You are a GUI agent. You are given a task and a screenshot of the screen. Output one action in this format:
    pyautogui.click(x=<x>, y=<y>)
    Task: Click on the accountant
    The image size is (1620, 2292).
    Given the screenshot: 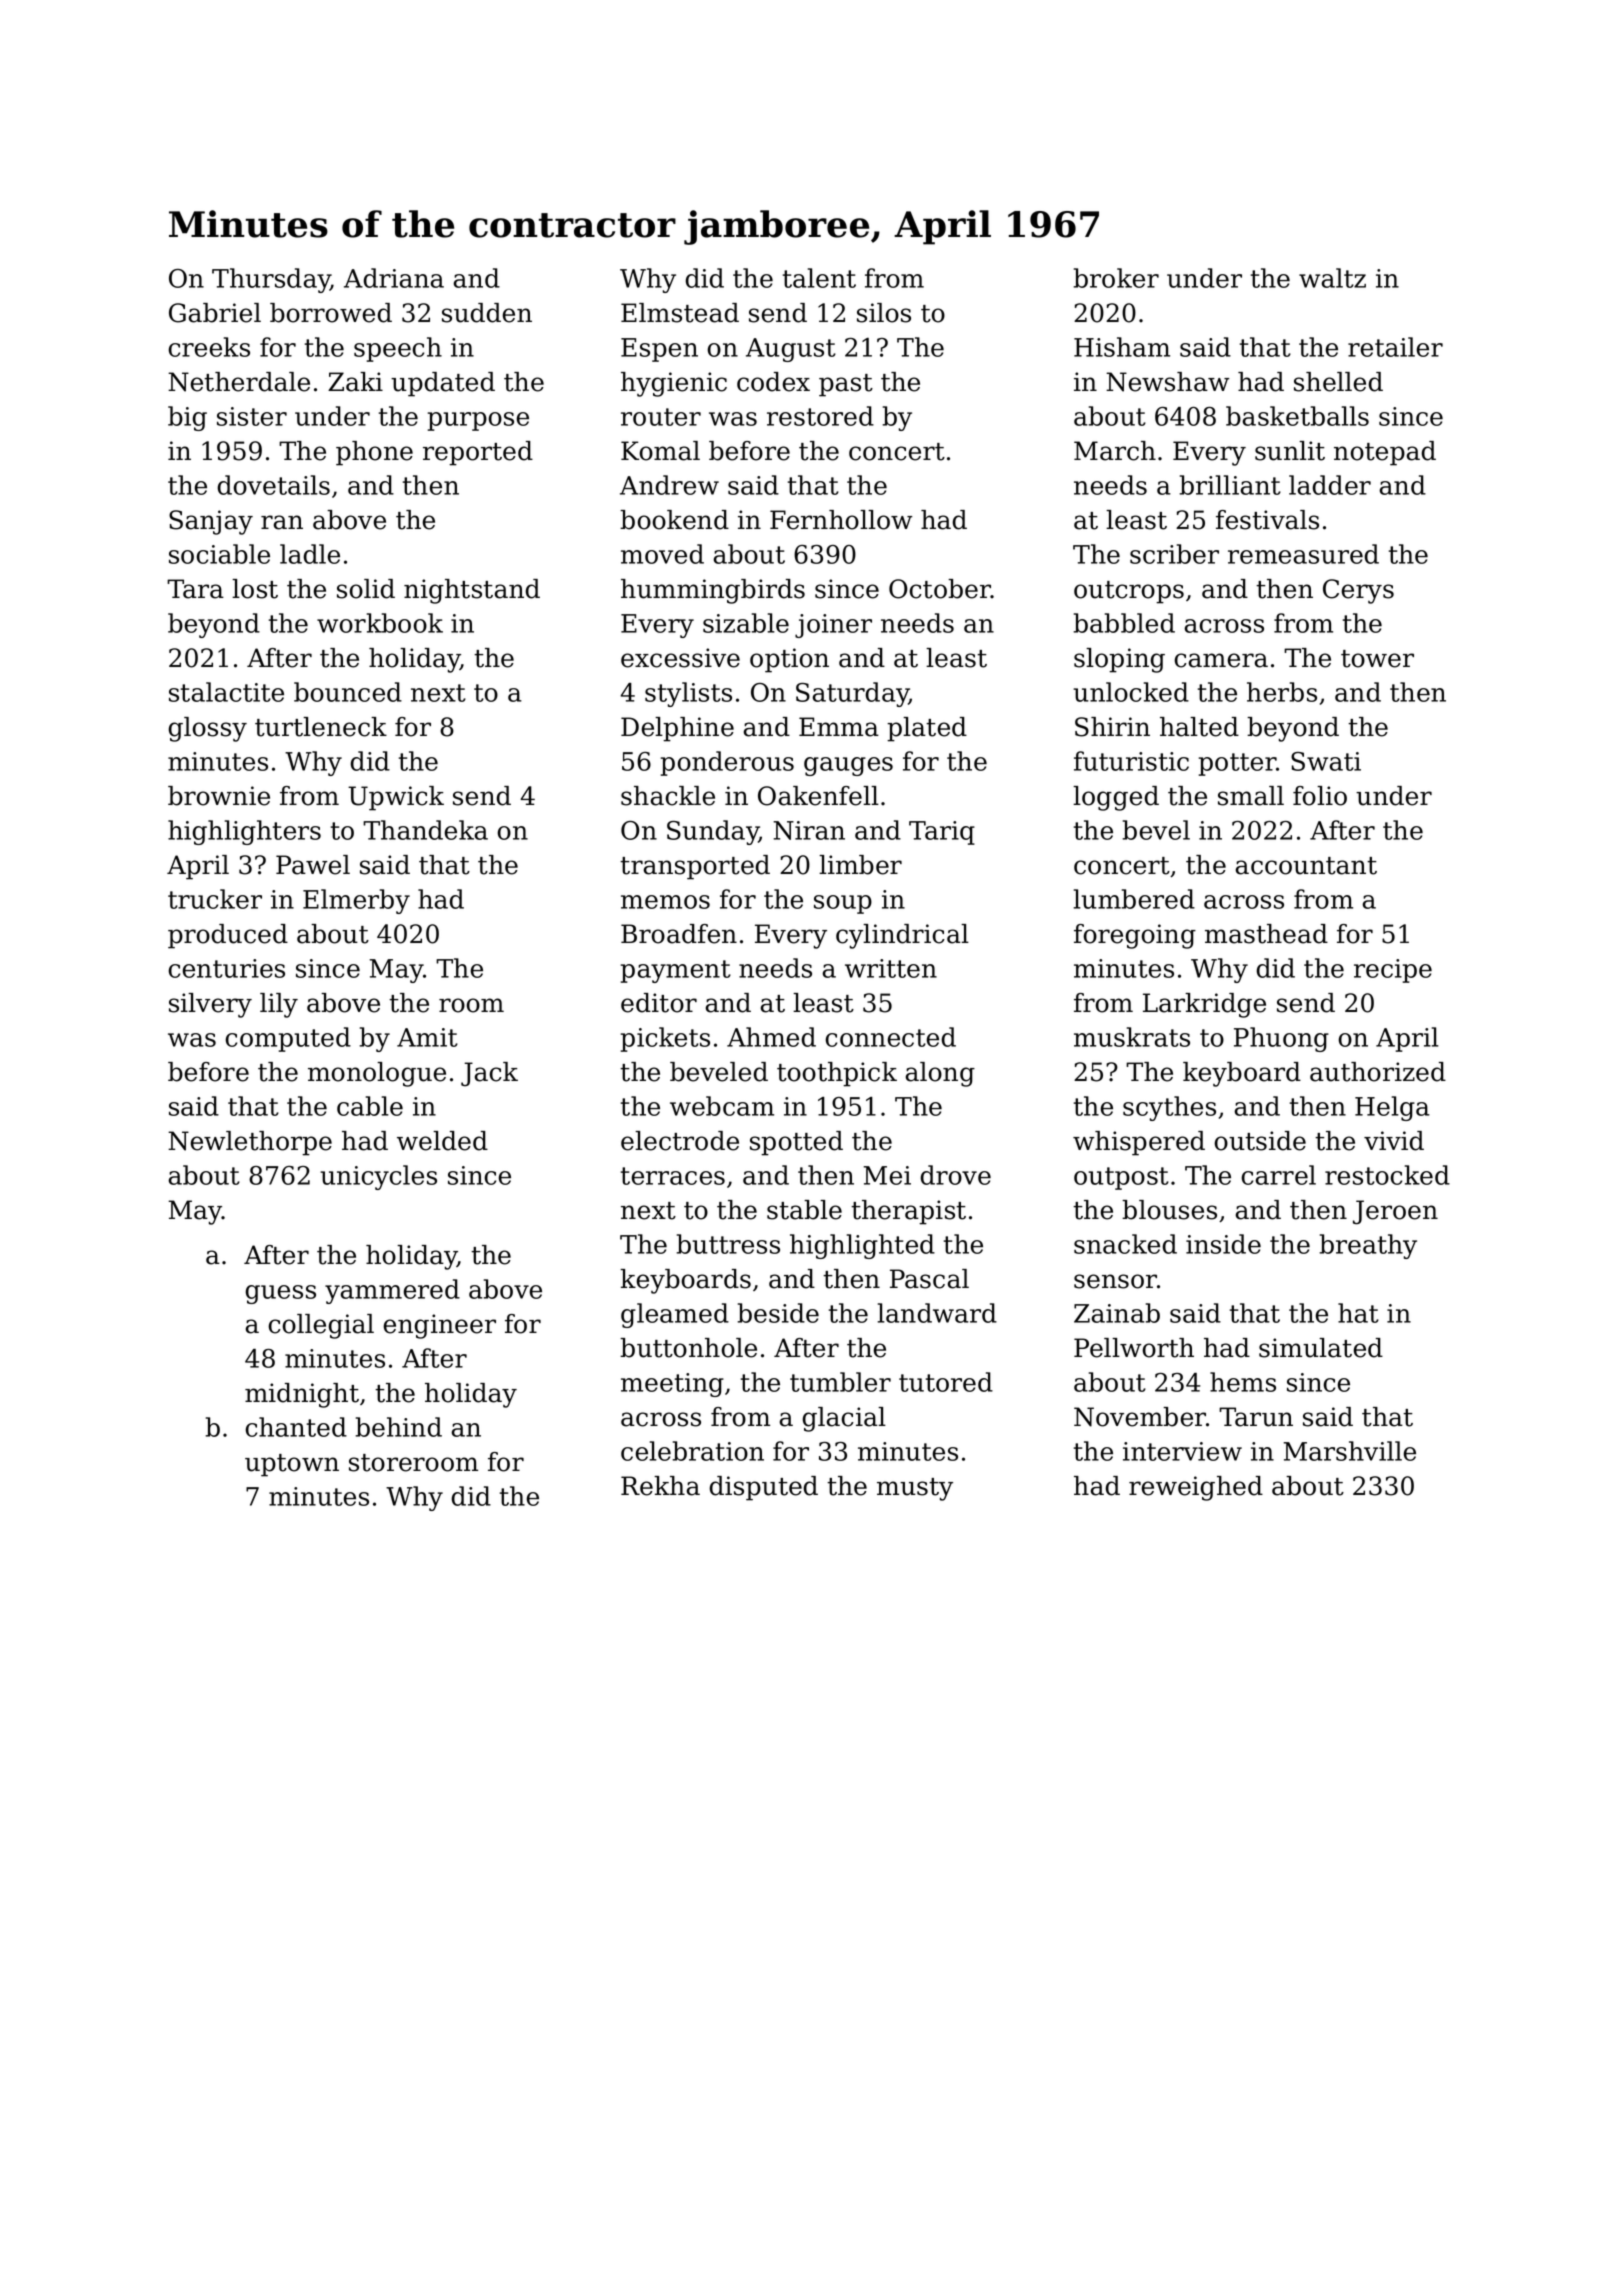 What is the action you would take?
    pyautogui.click(x=1306, y=866)
